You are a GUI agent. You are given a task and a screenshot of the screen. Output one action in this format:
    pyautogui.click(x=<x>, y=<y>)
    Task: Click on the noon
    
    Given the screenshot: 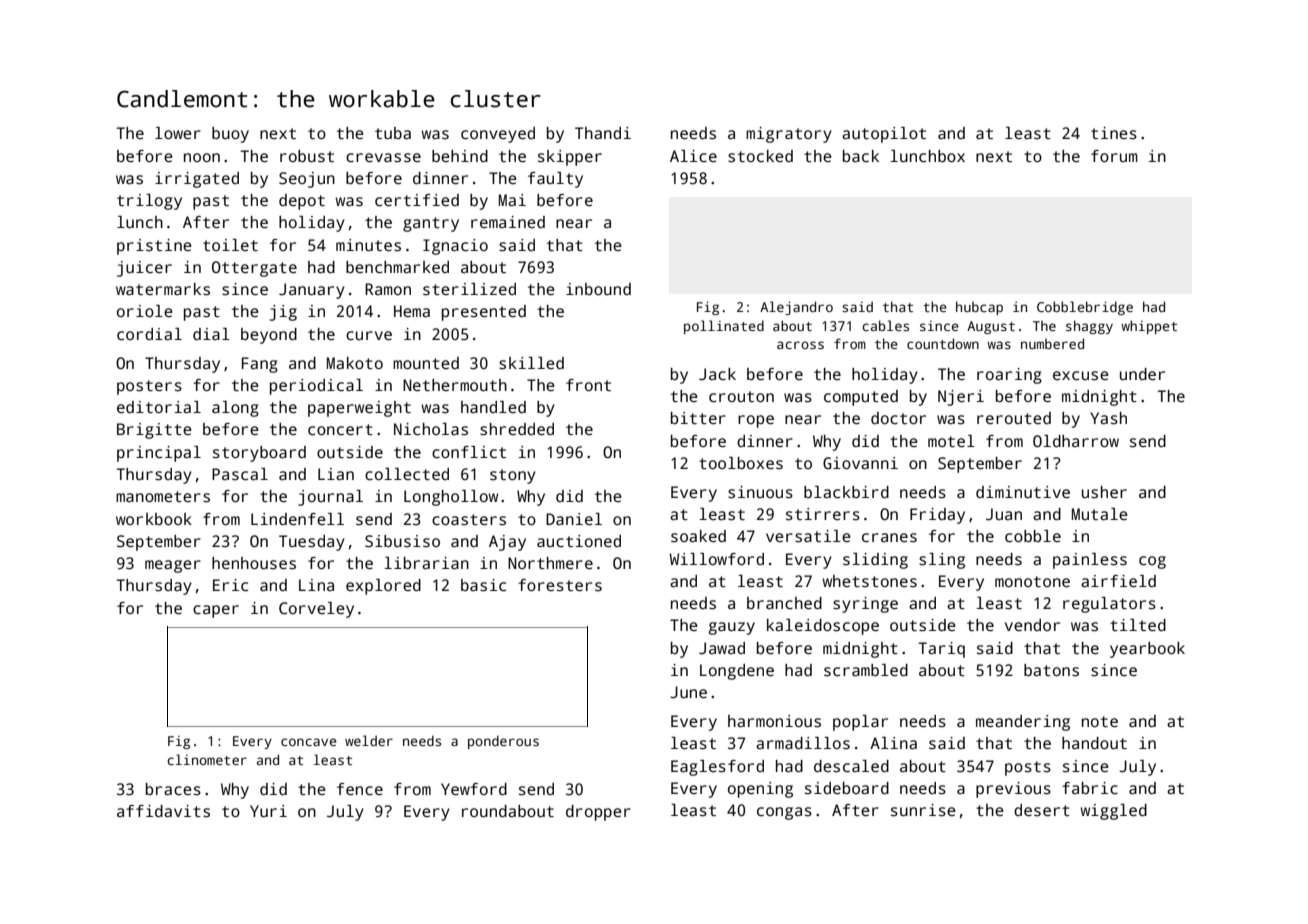 What is the action you would take?
    pyautogui.click(x=202, y=157)
